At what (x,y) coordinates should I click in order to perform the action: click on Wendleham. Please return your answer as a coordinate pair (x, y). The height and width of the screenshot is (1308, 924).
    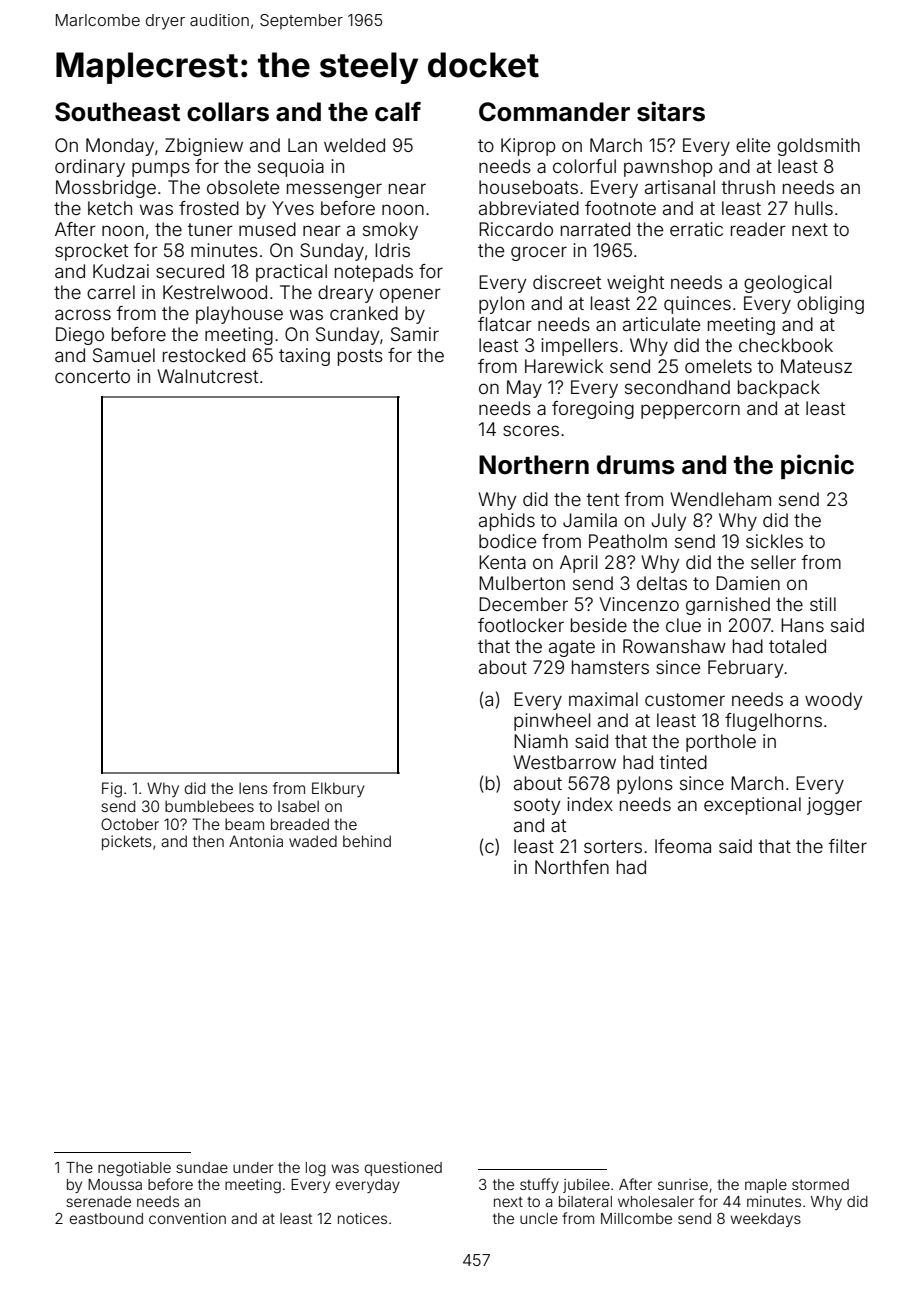
    Looking at the image, I should click on (720, 499).
